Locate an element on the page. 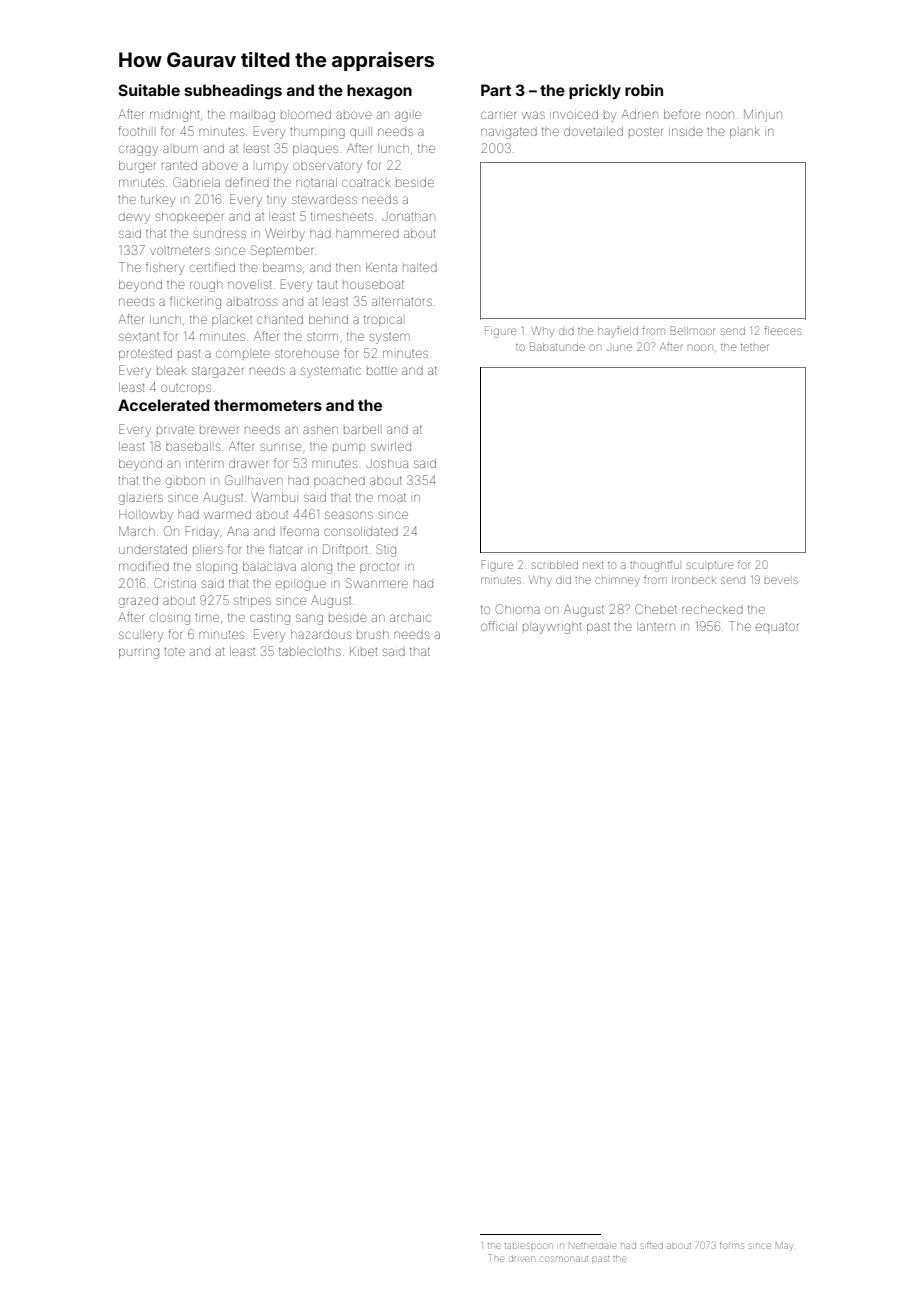 The image size is (924, 1308). Babatunde is located at coordinates (557, 346).
